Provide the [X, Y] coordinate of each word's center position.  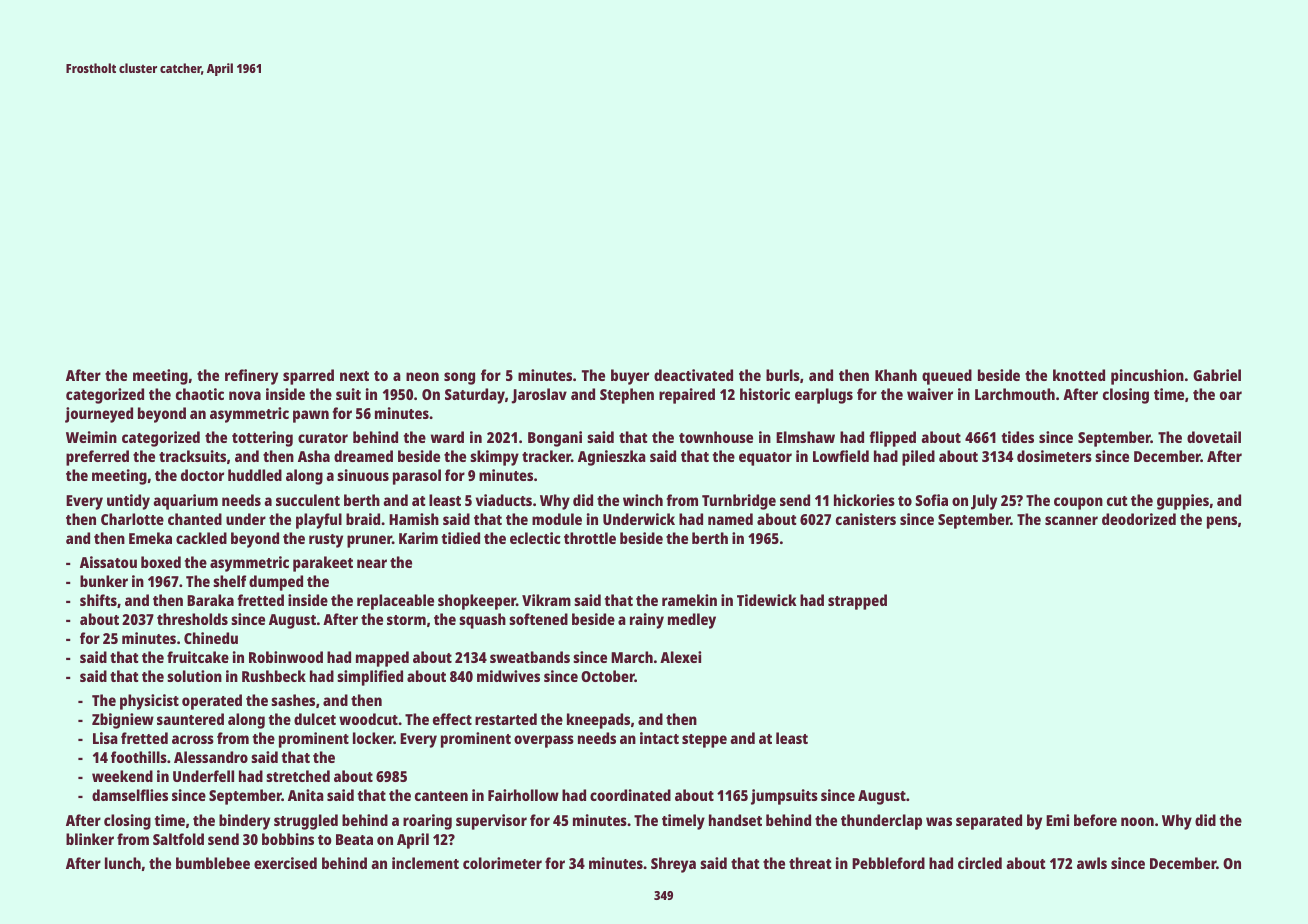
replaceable [395, 602]
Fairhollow [523, 795]
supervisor [491, 822]
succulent [308, 500]
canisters [866, 519]
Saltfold [178, 839]
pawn [311, 416]
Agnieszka [612, 458]
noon [1137, 821]
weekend [122, 776]
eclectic [535, 538]
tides [1018, 437]
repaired [687, 396]
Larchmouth [1015, 394]
